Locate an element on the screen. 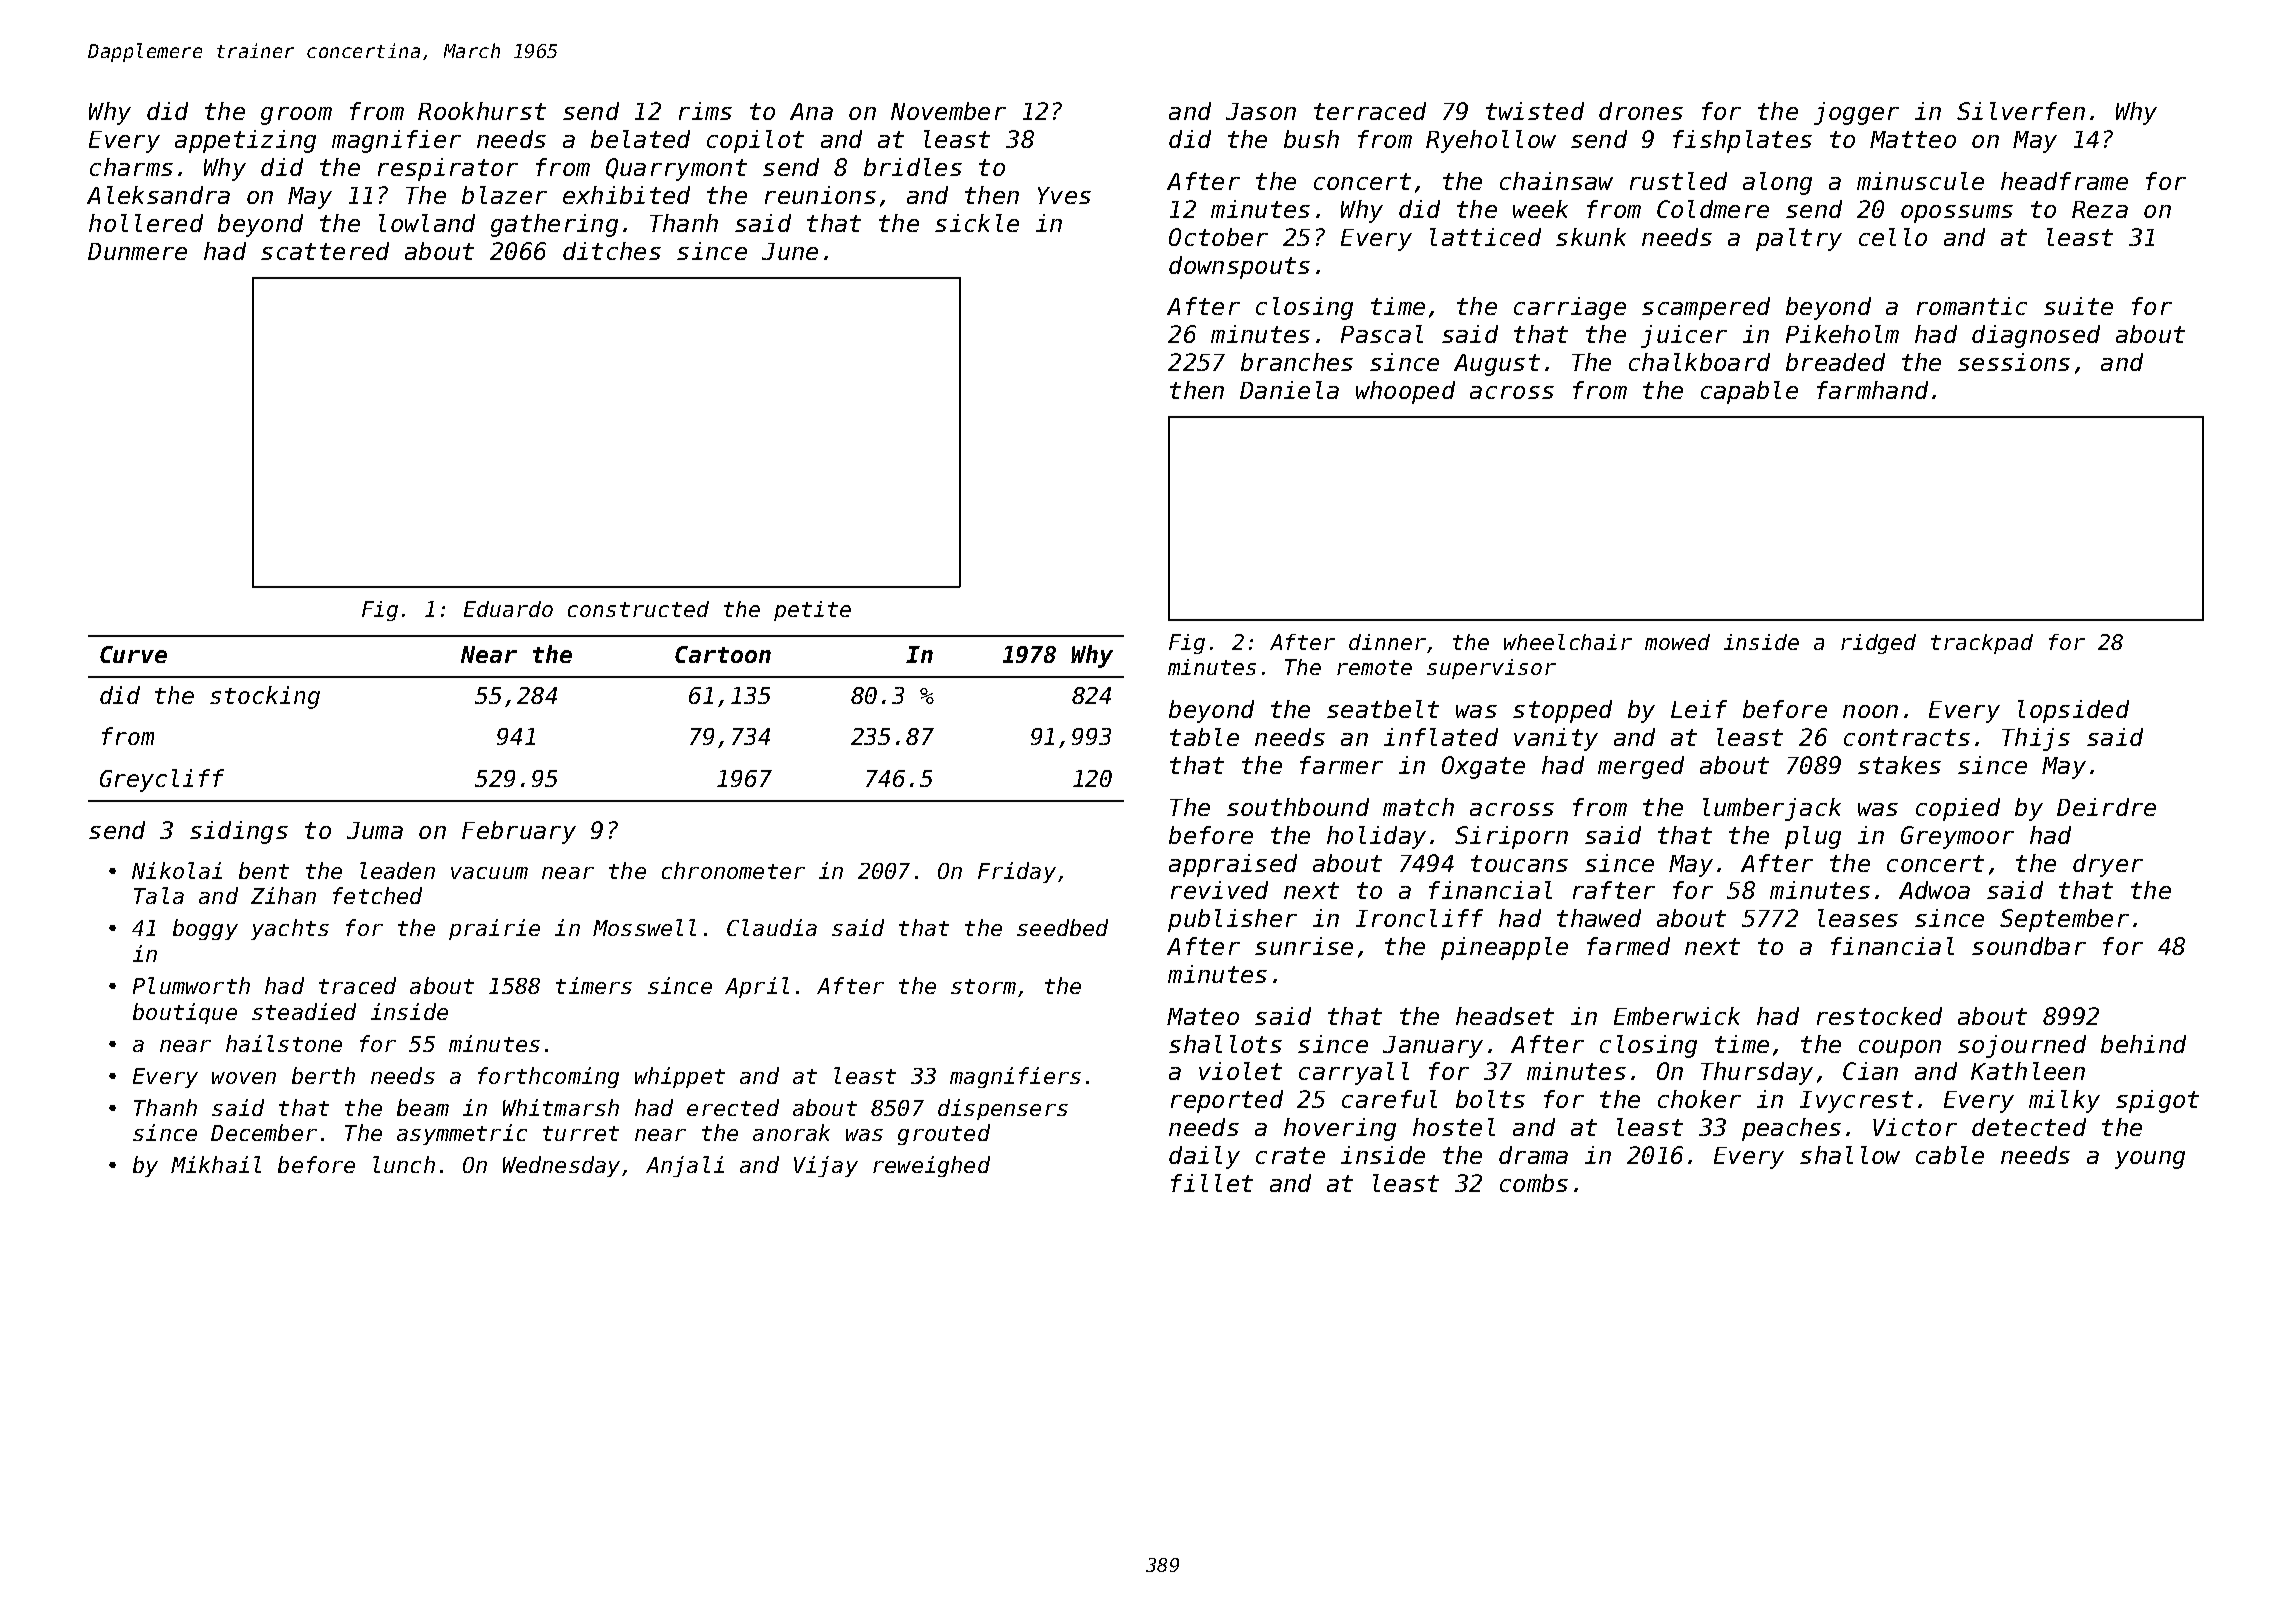 This screenshot has height=1620, width=2292. Greymoor is located at coordinates (1957, 837).
